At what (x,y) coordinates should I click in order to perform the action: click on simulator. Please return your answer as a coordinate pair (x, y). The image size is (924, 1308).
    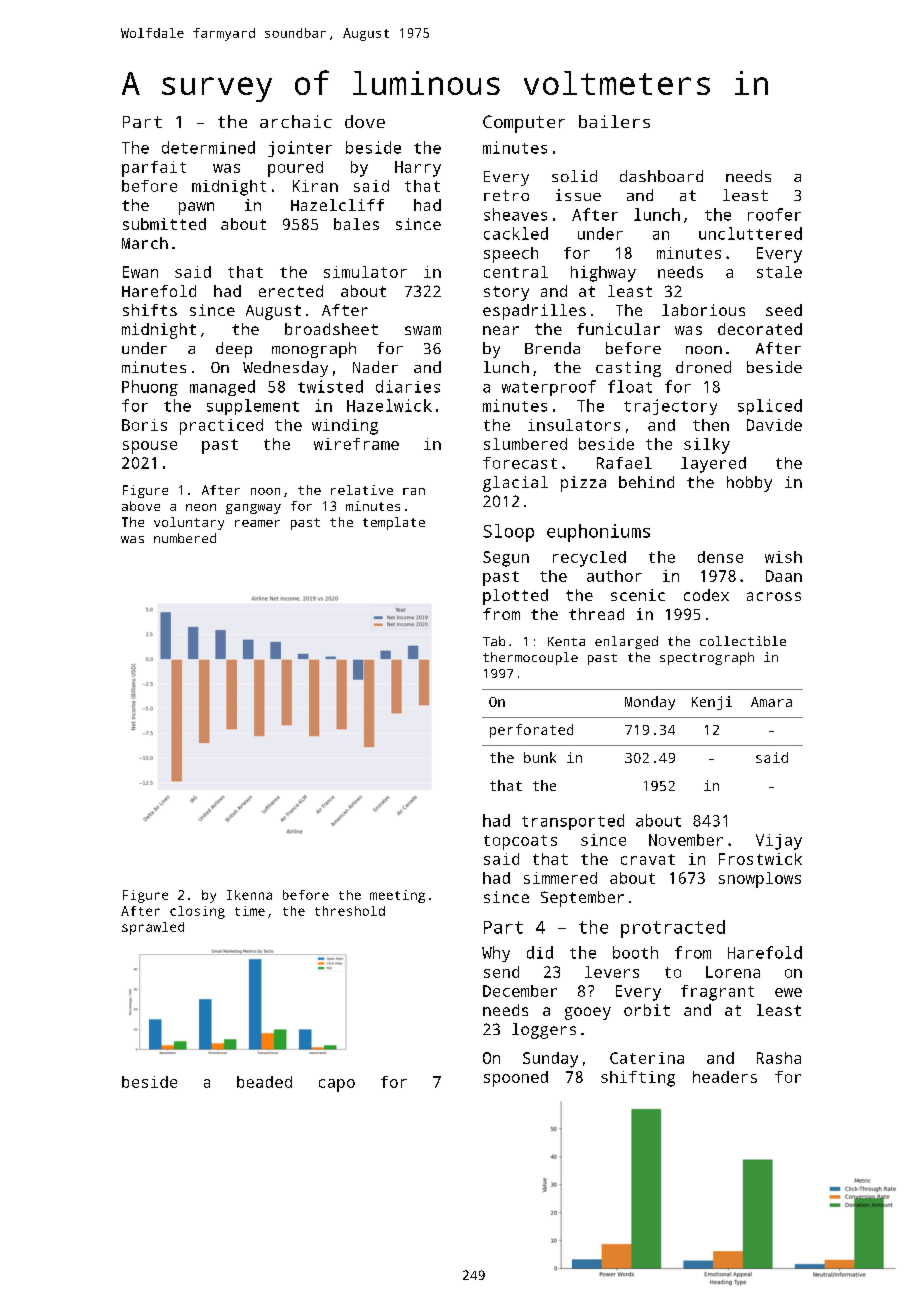
    Looking at the image, I should click on (365, 272).
